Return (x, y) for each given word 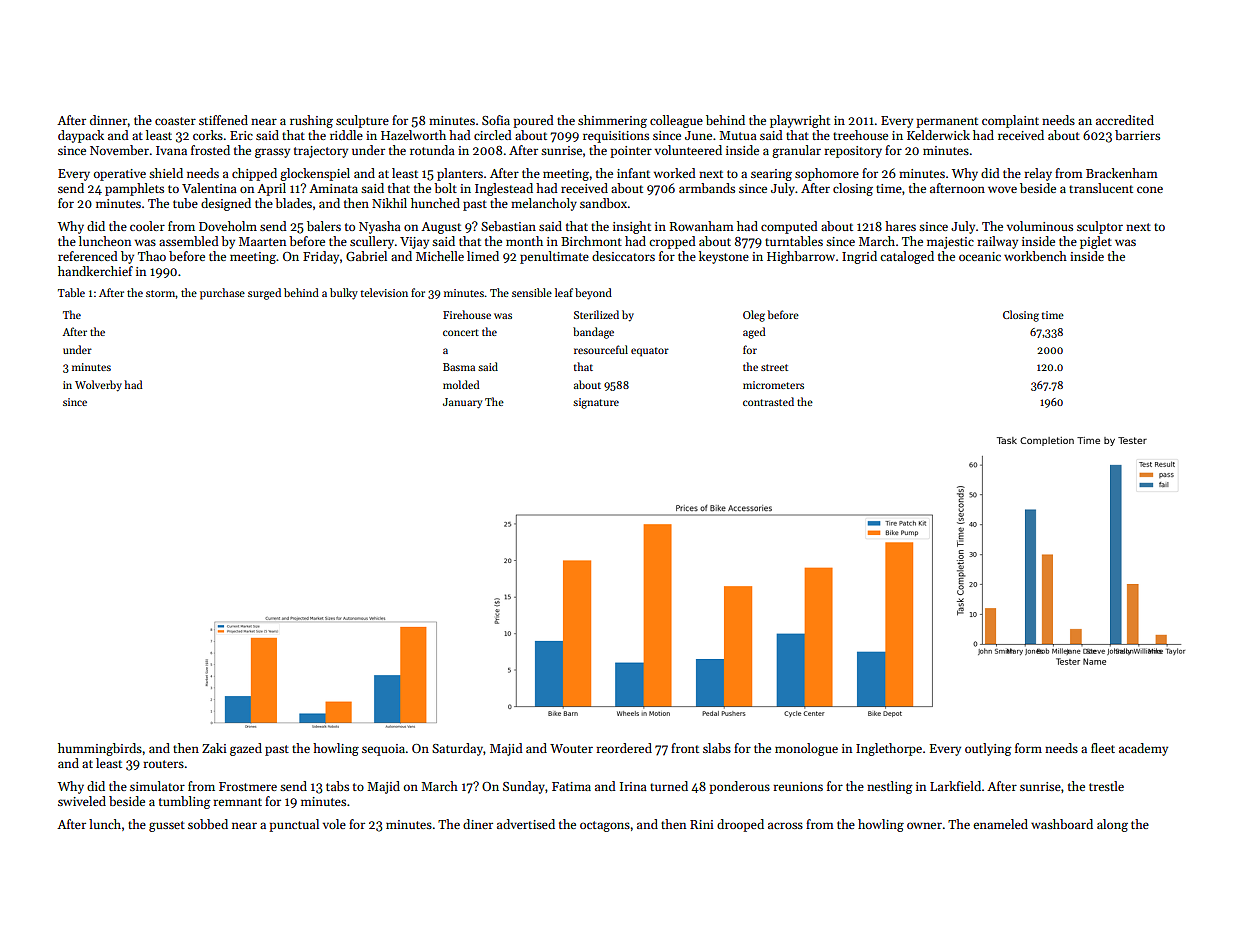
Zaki (214, 748)
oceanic (980, 256)
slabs (717, 748)
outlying (988, 749)
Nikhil (389, 203)
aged (754, 333)
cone (1150, 189)
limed (483, 256)
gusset (167, 826)
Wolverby (98, 386)
